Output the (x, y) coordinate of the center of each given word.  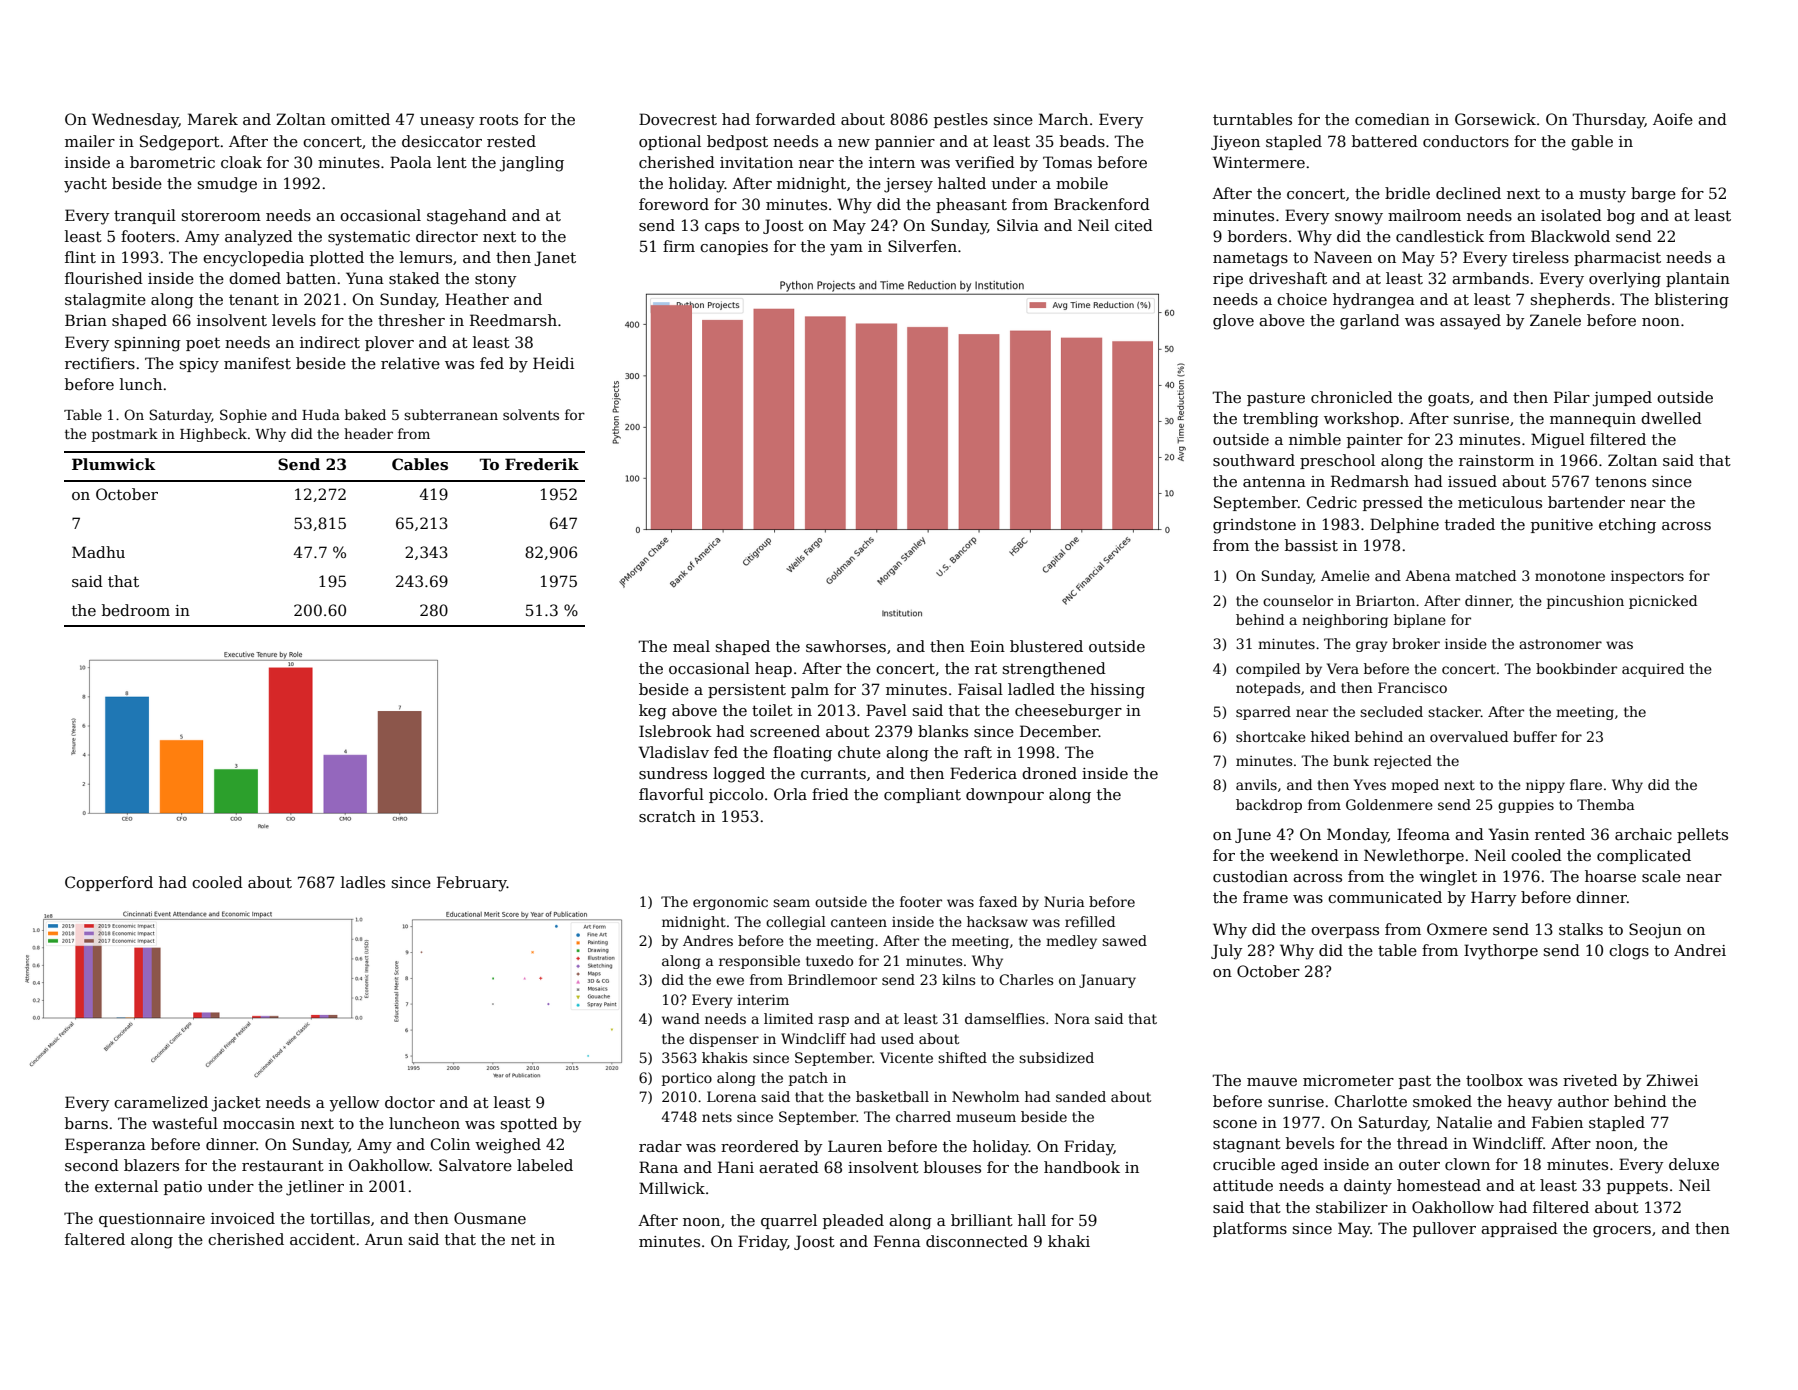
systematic (369, 238)
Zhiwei (1672, 1080)
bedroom (136, 610)
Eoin (987, 646)
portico (687, 1079)
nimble (1315, 439)
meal (691, 646)
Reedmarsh (513, 320)
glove (1233, 322)
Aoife (1673, 119)
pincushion (1585, 602)
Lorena (732, 1096)
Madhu (98, 552)
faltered (95, 1239)
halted (962, 183)
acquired (1653, 670)
